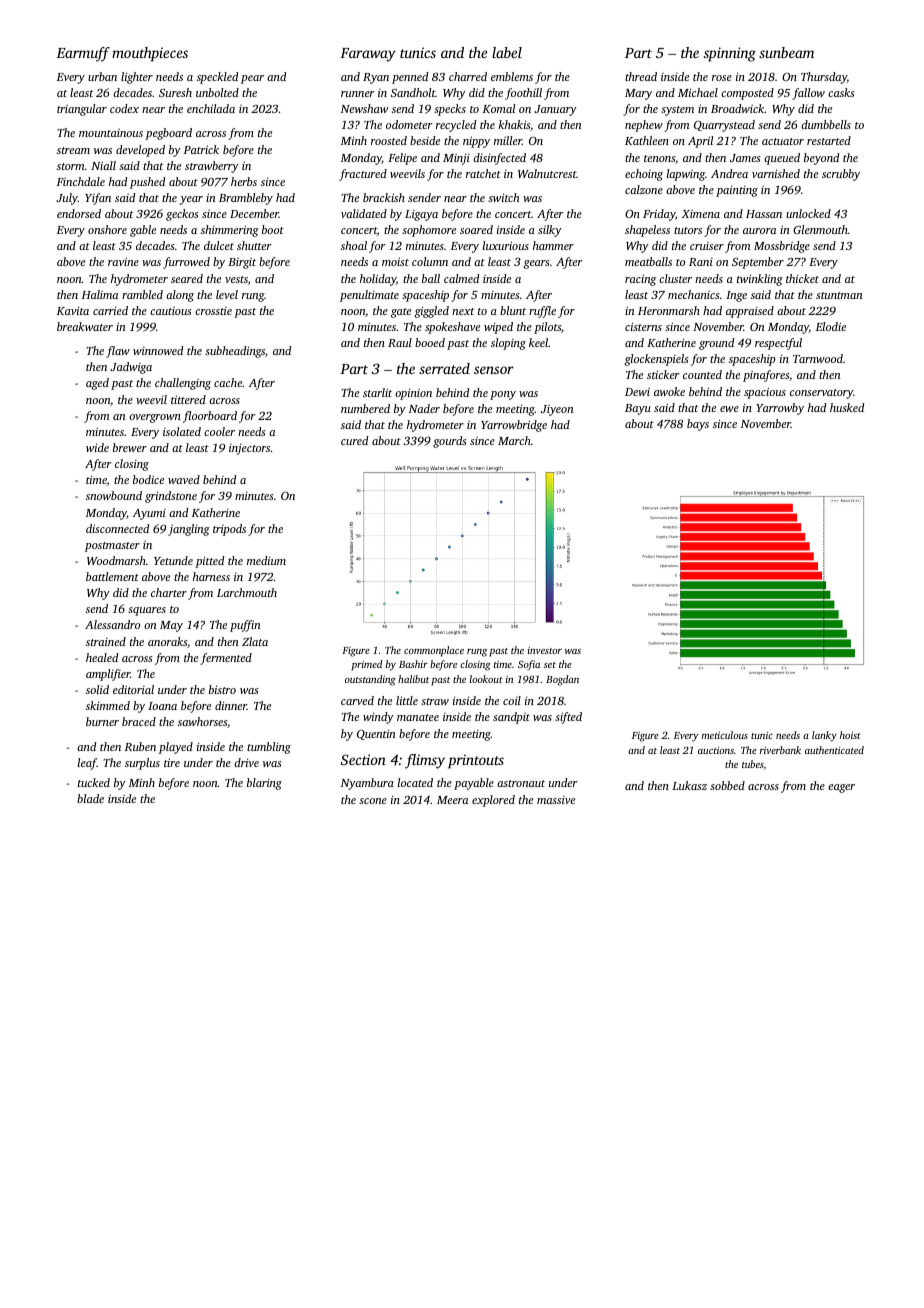  I want to click on brewer, so click(130, 447).
